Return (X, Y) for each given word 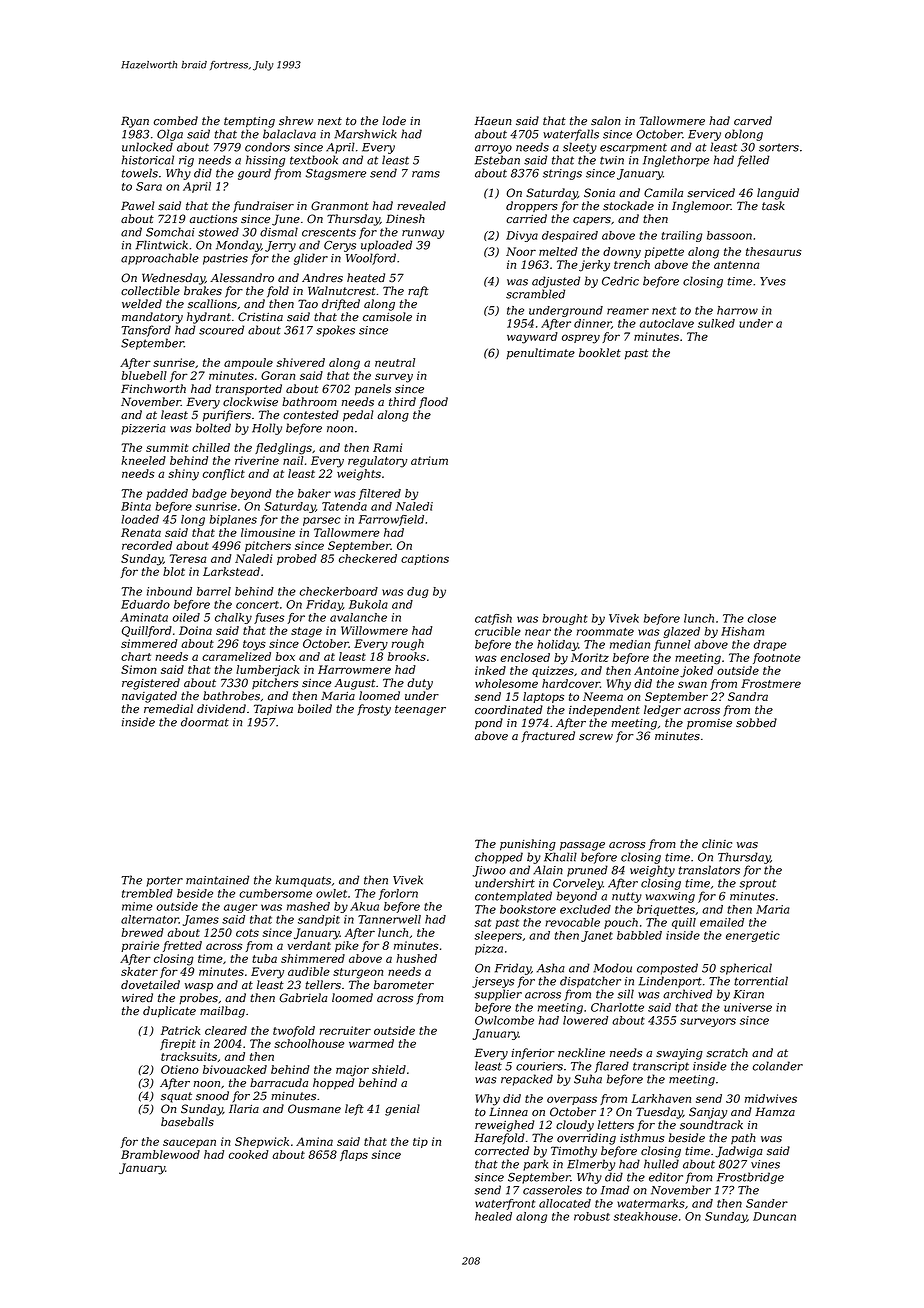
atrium (429, 460)
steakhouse (646, 1216)
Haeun (493, 120)
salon (606, 121)
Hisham (742, 631)
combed (176, 121)
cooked (248, 1154)
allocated (565, 1203)
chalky (233, 618)
